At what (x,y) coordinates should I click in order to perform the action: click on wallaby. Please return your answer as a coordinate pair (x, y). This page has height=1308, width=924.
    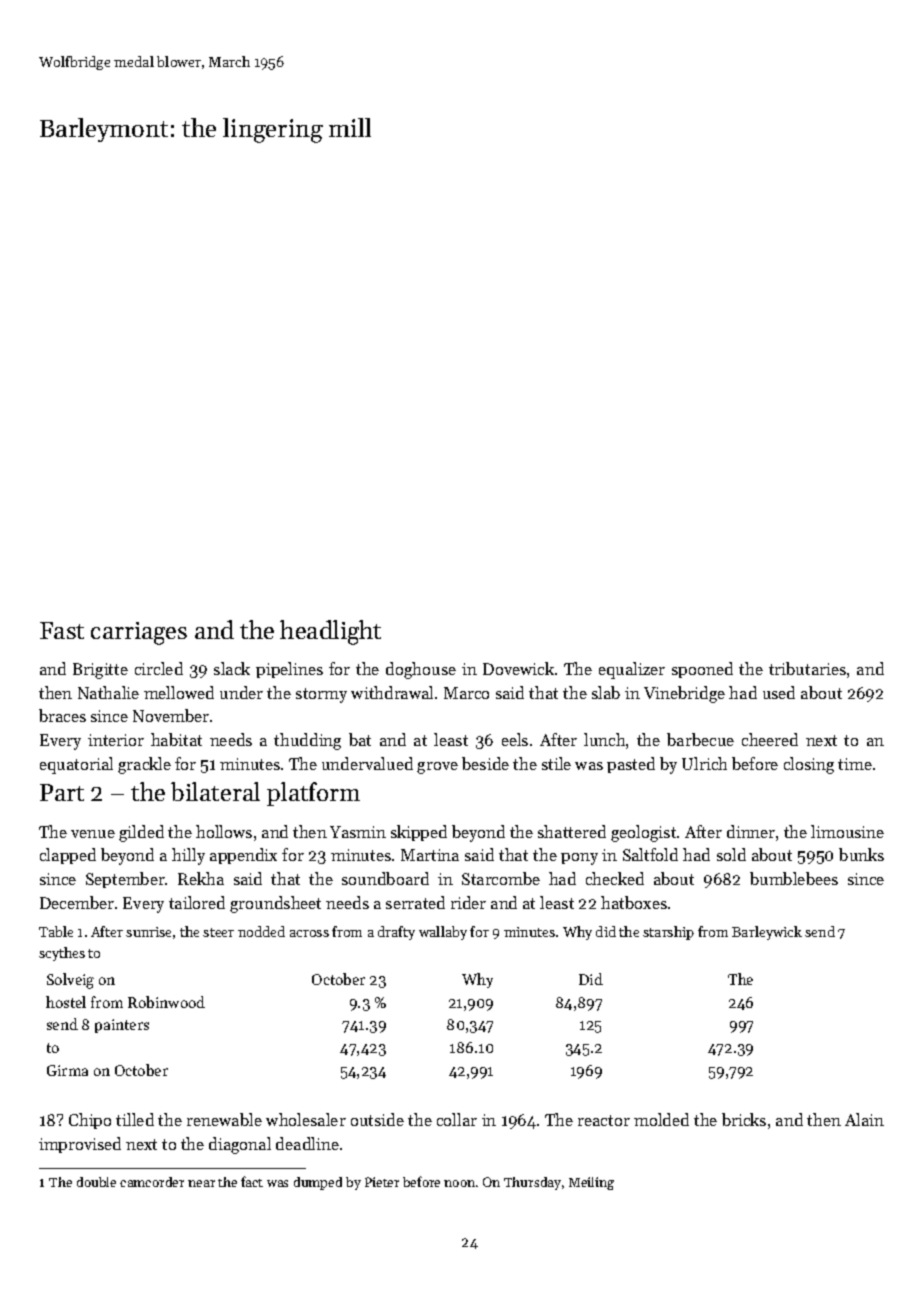
    Looking at the image, I should click on (443, 933).
